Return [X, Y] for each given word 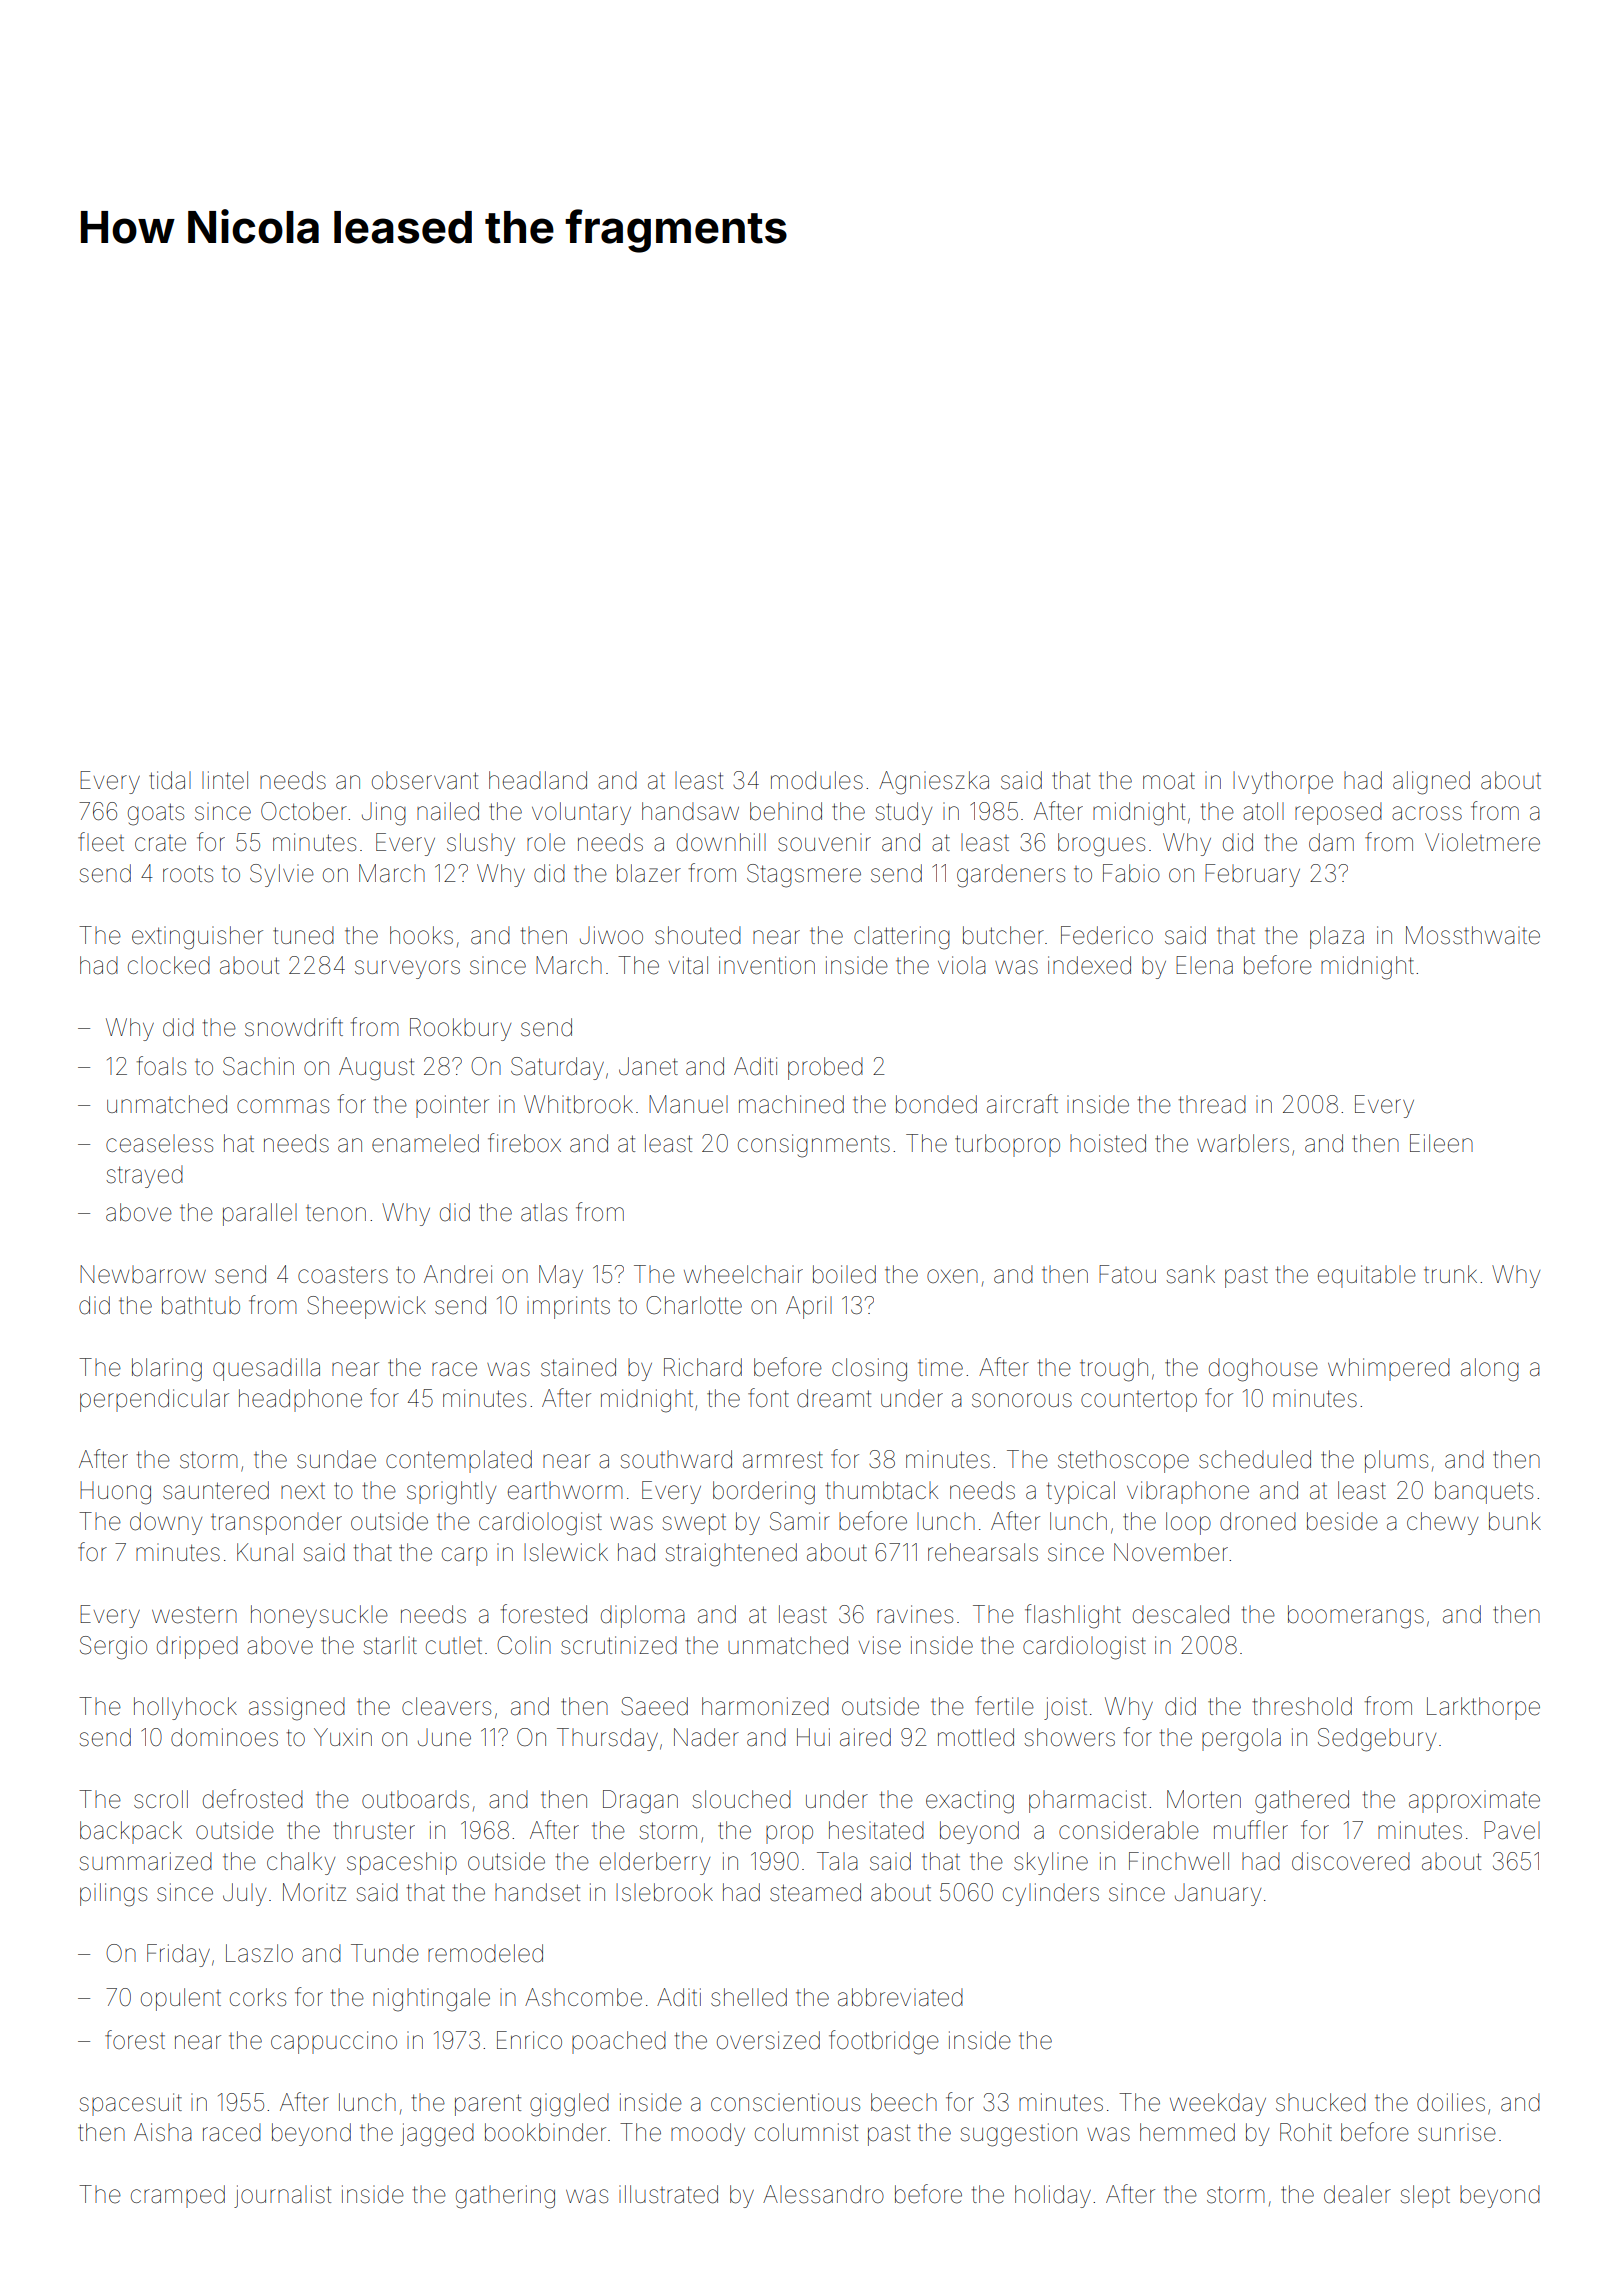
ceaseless [159, 1143]
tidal [170, 780]
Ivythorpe [1283, 782]
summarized [145, 1861]
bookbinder [545, 2132]
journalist [282, 2196]
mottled [976, 1737]
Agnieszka [934, 783]
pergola [1241, 1740]
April [809, 1307]
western [194, 1615]
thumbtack [882, 1490]
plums [1396, 1461]
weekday [1218, 2104]
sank [1190, 1274]
